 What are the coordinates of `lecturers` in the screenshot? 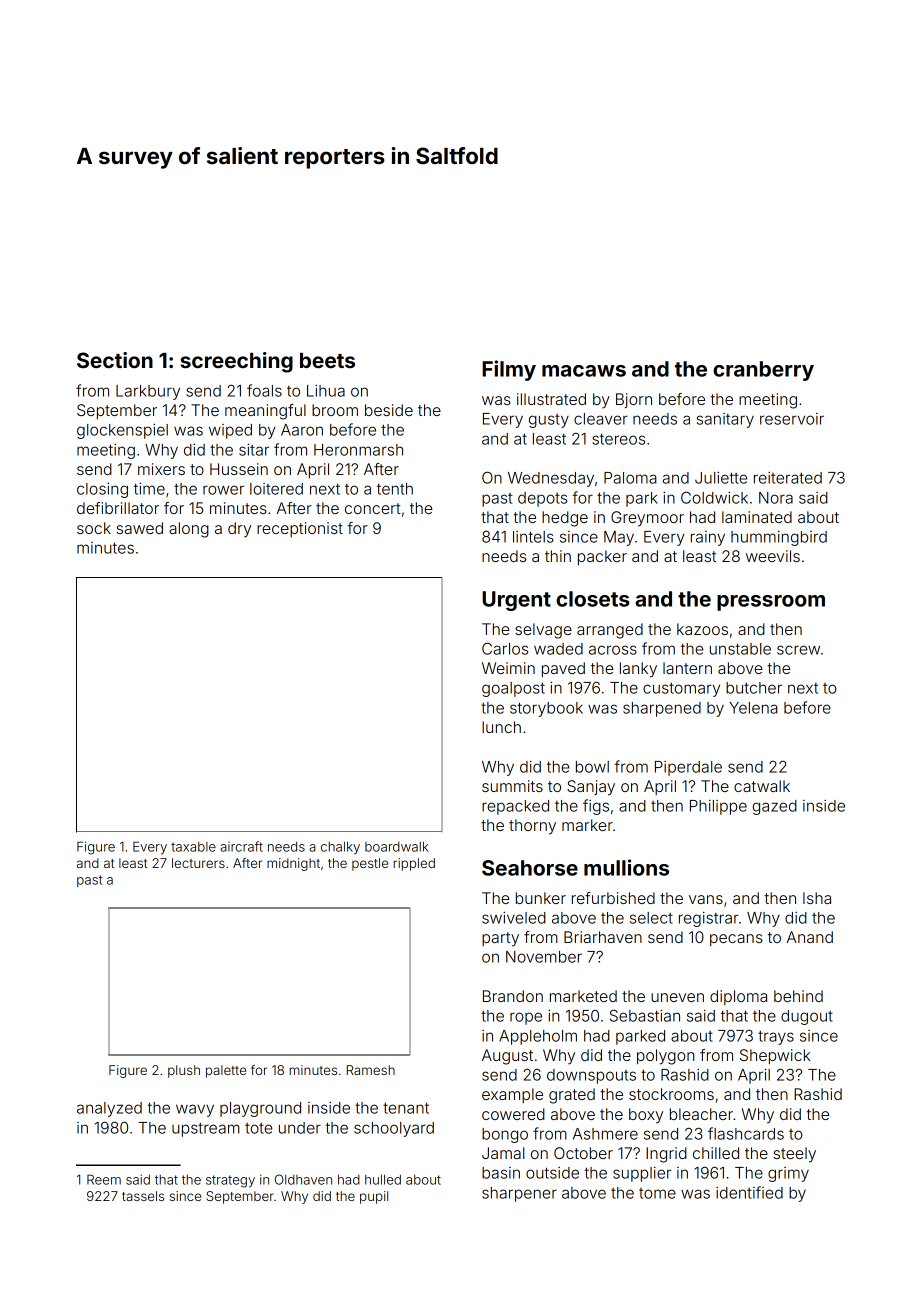 It's located at (198, 863).
